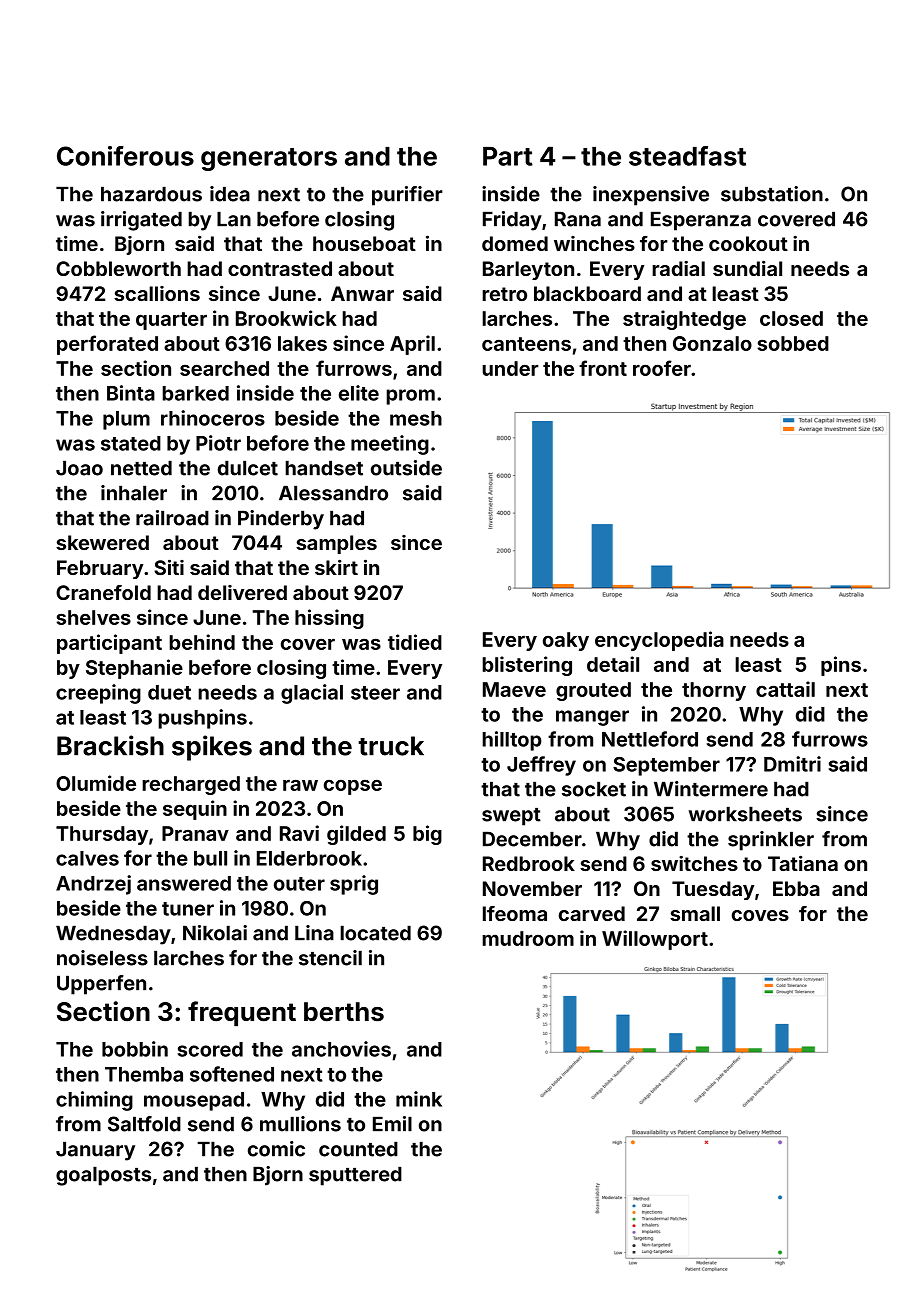  What do you see at coordinates (687, 156) in the screenshot?
I see `steadfast` at bounding box center [687, 156].
